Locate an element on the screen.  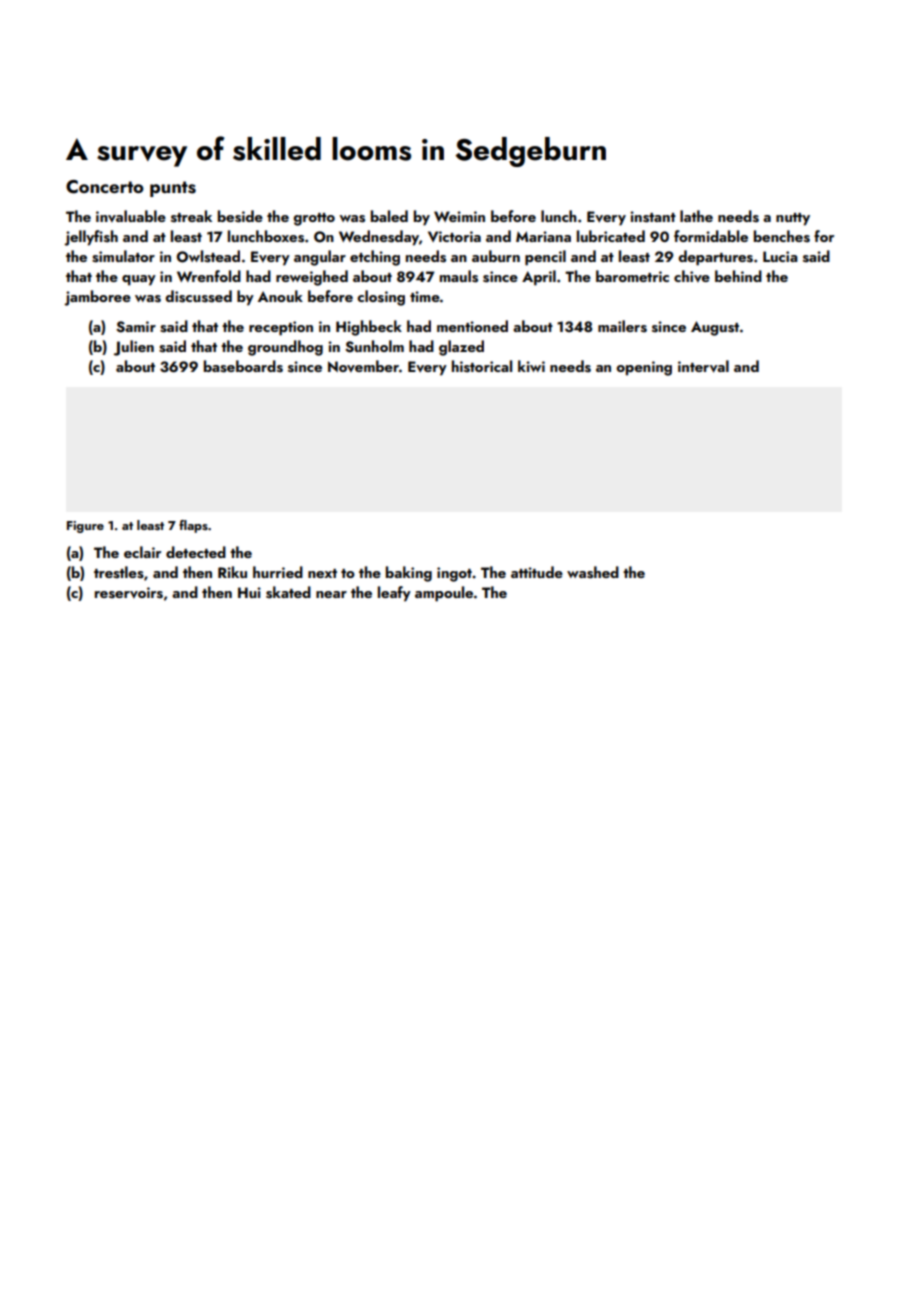
streak is located at coordinates (191, 216).
